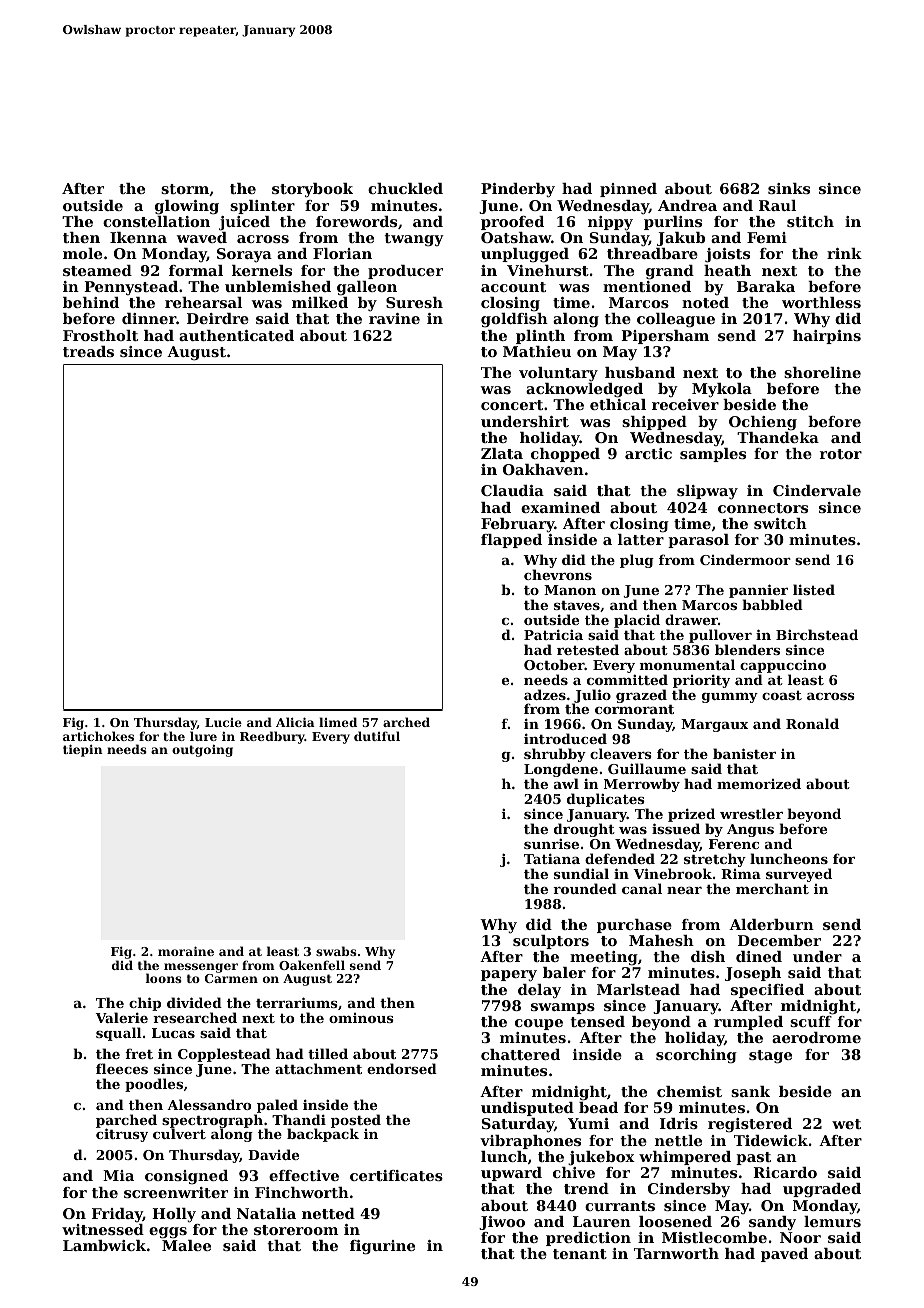 The height and width of the screenshot is (1308, 924). Describe the element at coordinates (377, 736) in the screenshot. I see `dutiful` at that location.
